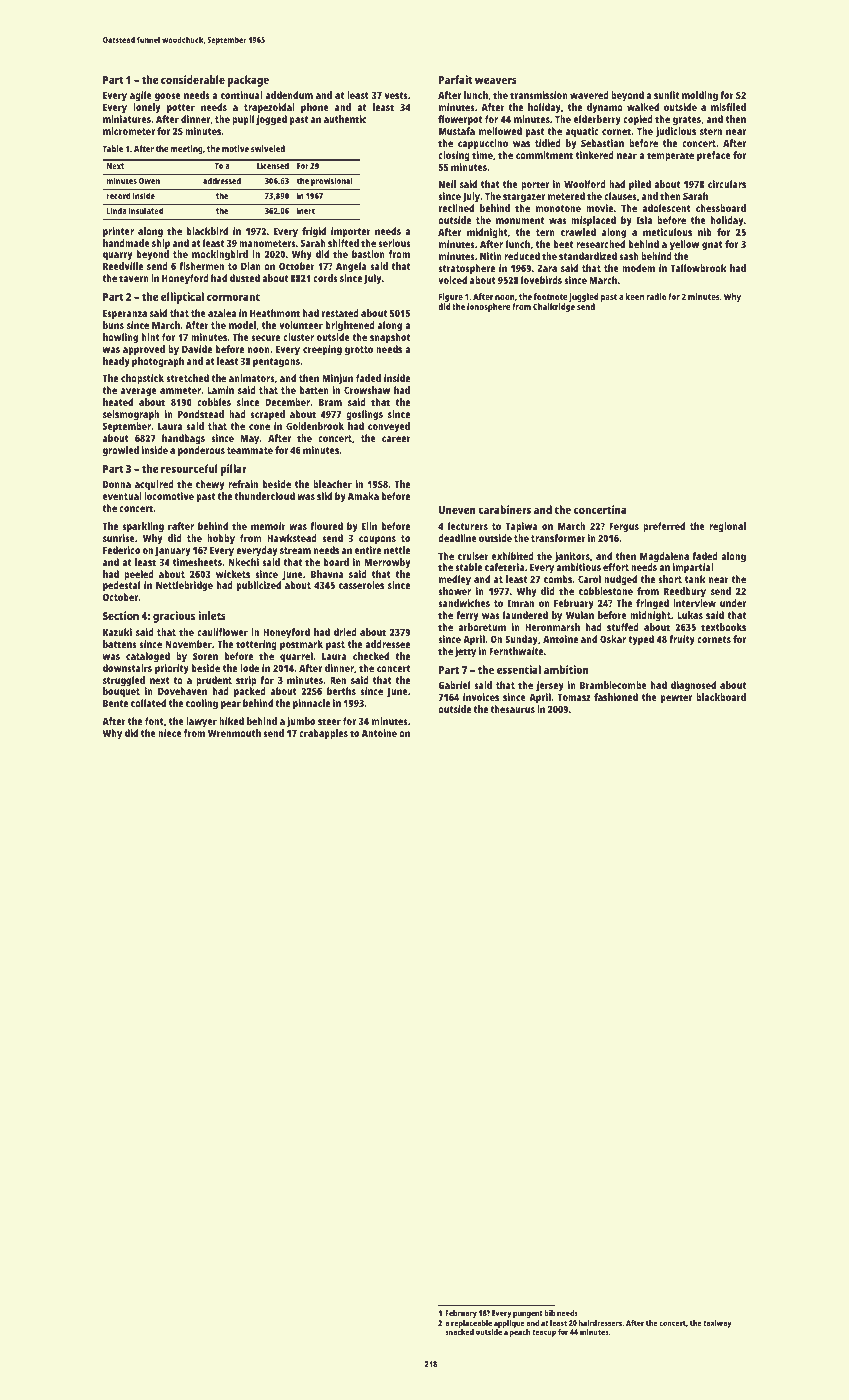 The width and height of the screenshot is (849, 1400). Describe the element at coordinates (471, 1324) in the screenshot. I see `replaceable` at that location.
